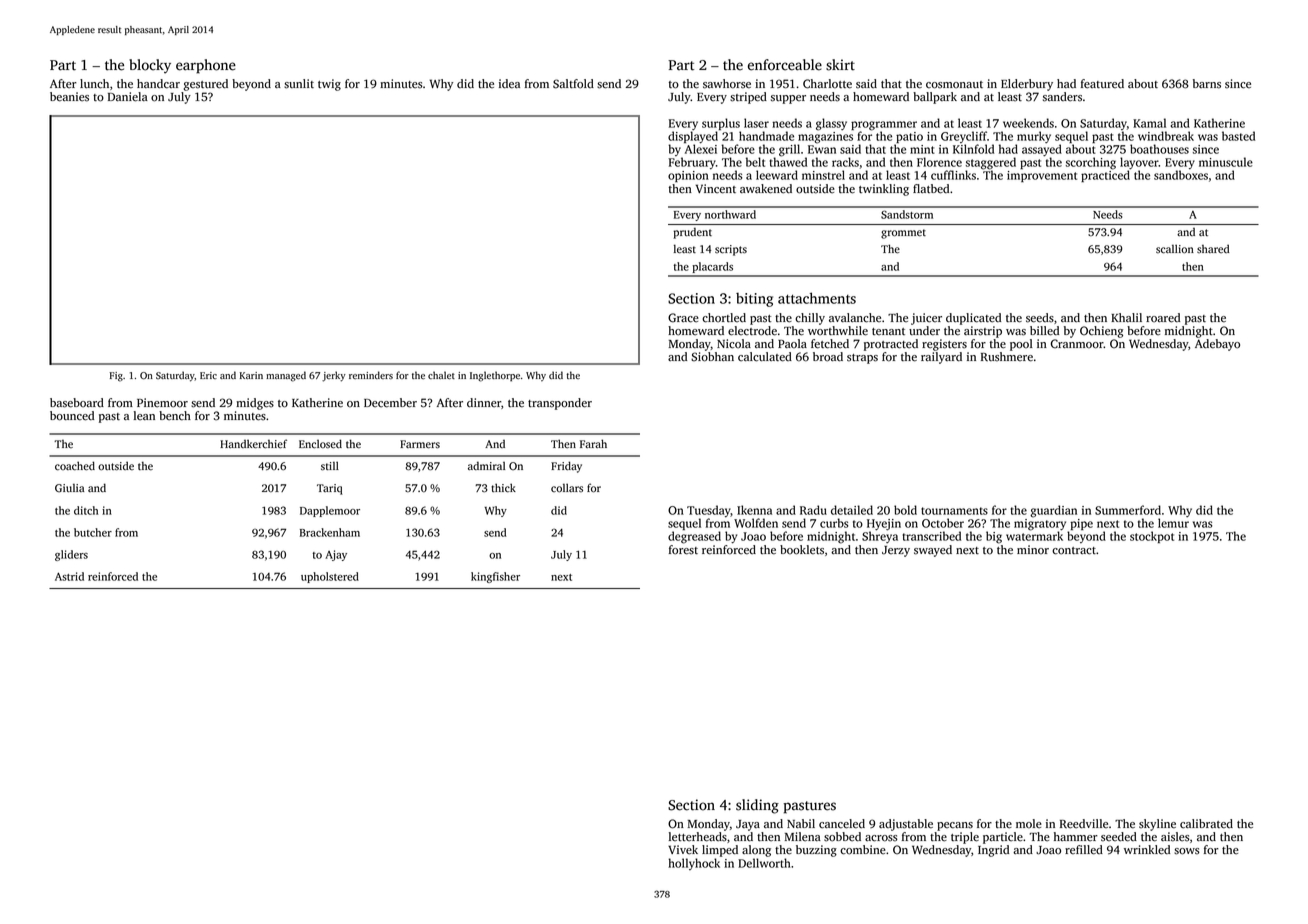  What do you see at coordinates (116, 377) in the screenshot?
I see `Fig` at bounding box center [116, 377].
